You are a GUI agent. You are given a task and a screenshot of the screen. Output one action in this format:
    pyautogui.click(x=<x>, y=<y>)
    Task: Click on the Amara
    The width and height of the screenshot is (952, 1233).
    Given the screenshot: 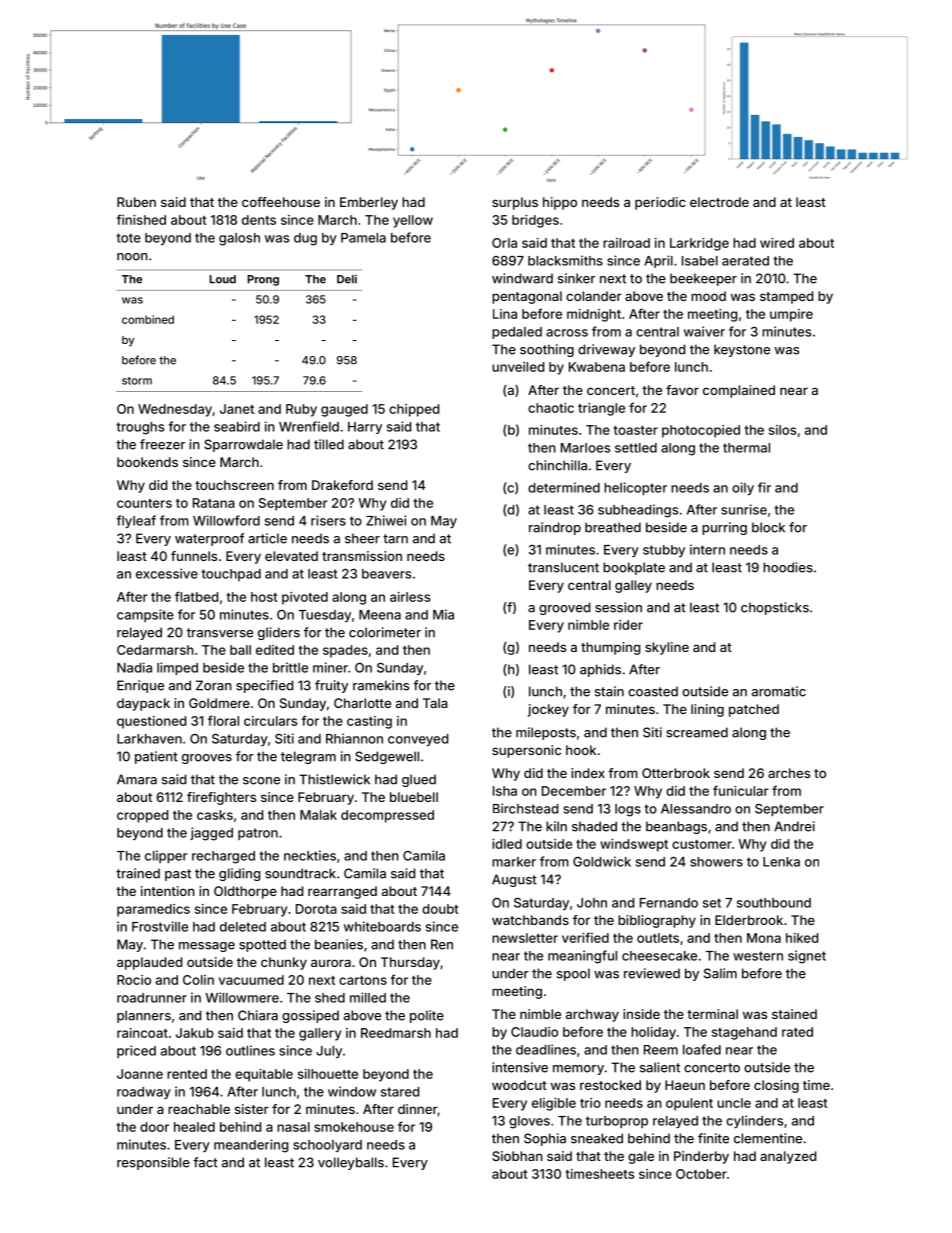 What is the action you would take?
    pyautogui.click(x=137, y=779)
